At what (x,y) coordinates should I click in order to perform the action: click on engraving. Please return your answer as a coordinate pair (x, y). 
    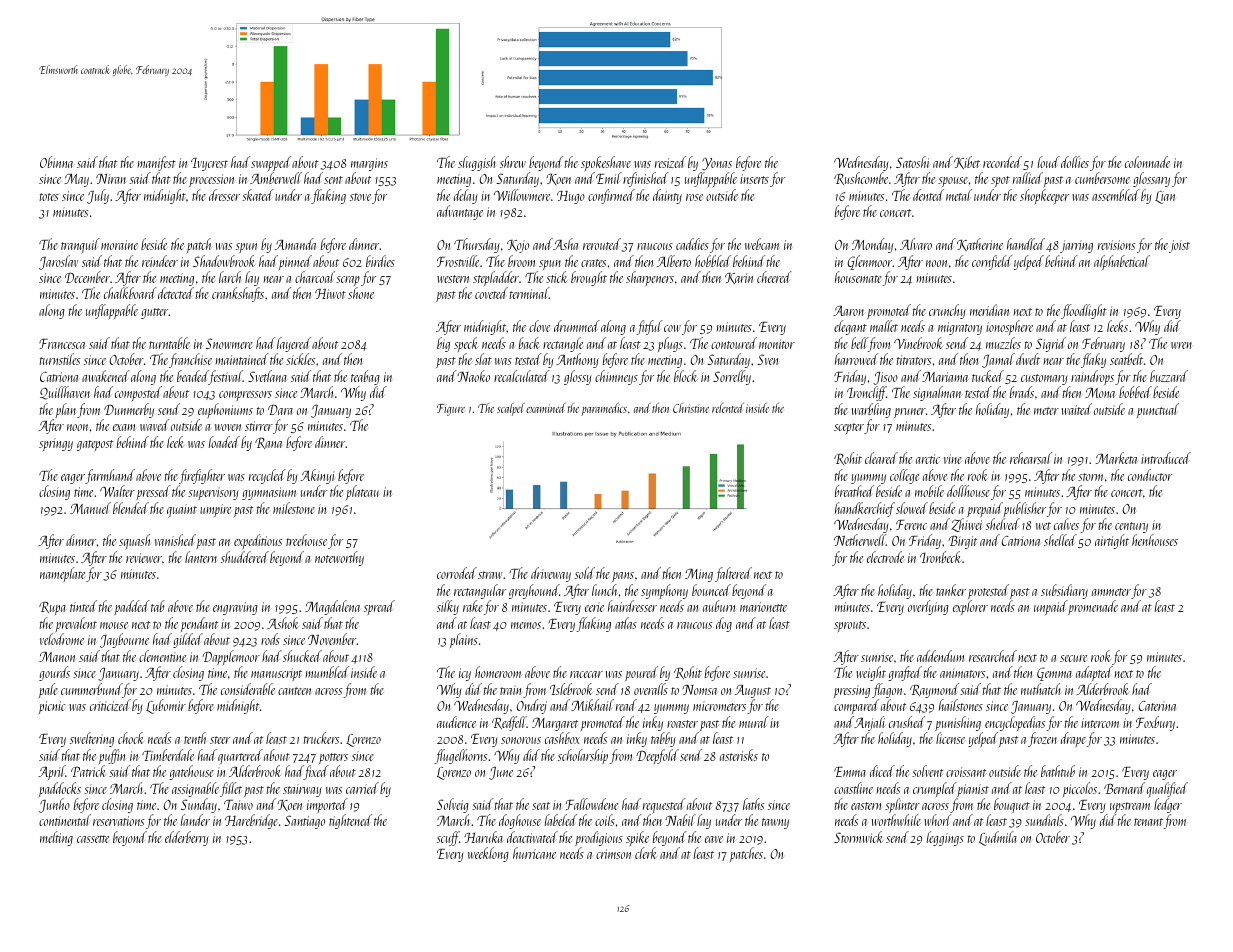
    Looking at the image, I should click on (235, 608).
